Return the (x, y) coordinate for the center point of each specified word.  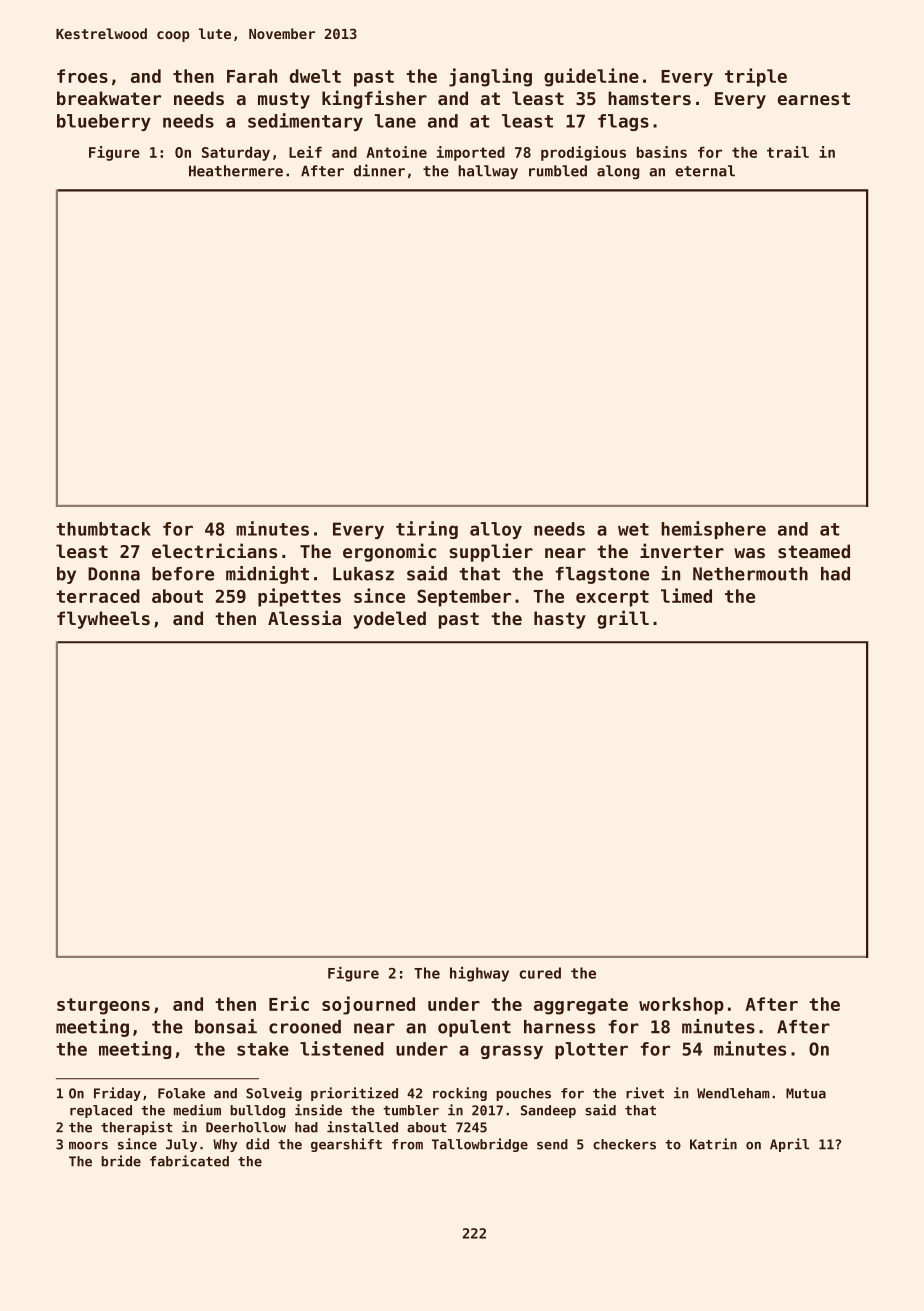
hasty (560, 620)
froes (82, 76)
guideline (591, 77)
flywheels (103, 620)
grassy (512, 1052)
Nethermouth (750, 574)
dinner (379, 170)
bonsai (226, 1026)
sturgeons (103, 1006)
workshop (681, 1006)
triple (756, 77)
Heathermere (236, 171)
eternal (705, 171)
